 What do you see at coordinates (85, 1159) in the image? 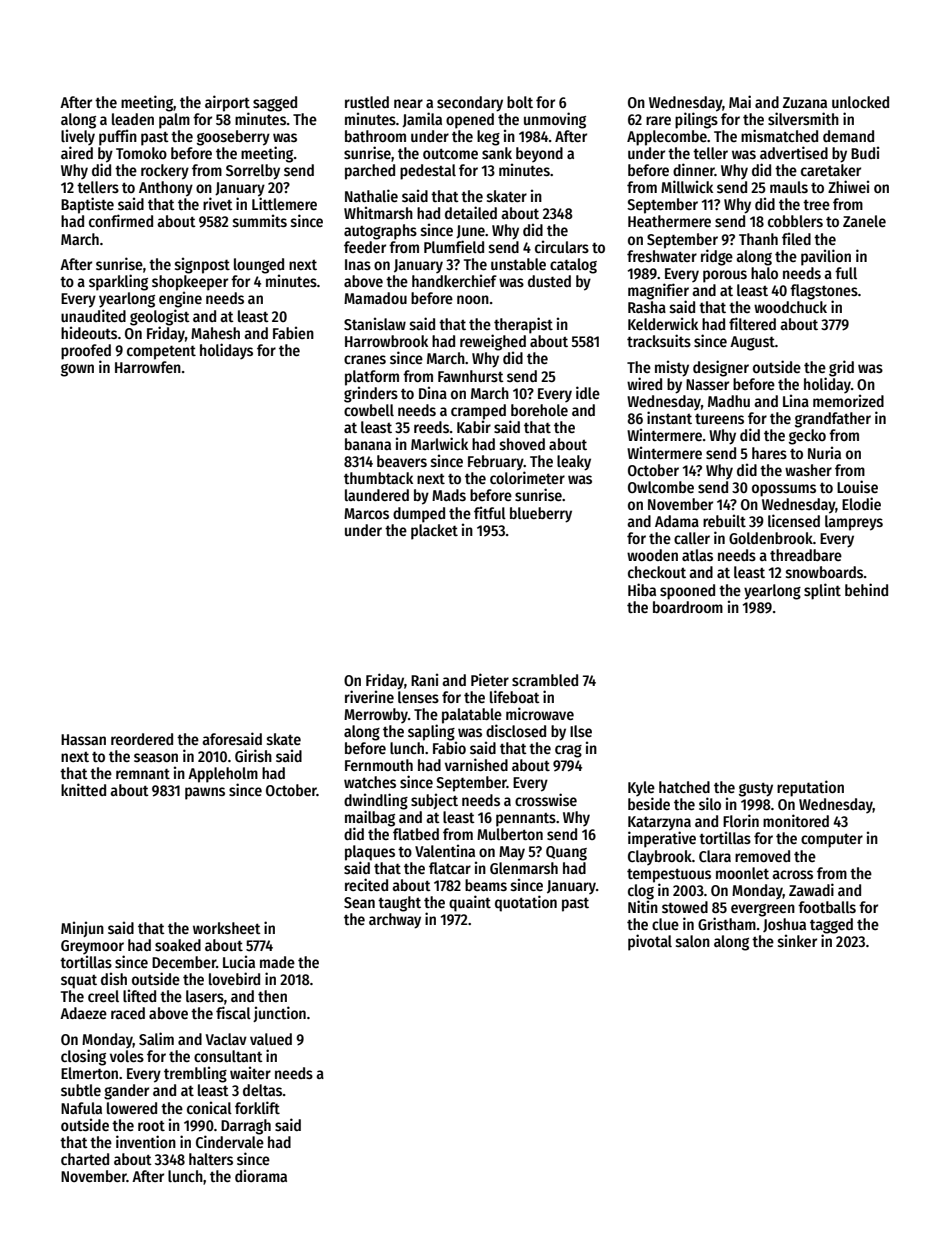
I see `charted` at bounding box center [85, 1159].
